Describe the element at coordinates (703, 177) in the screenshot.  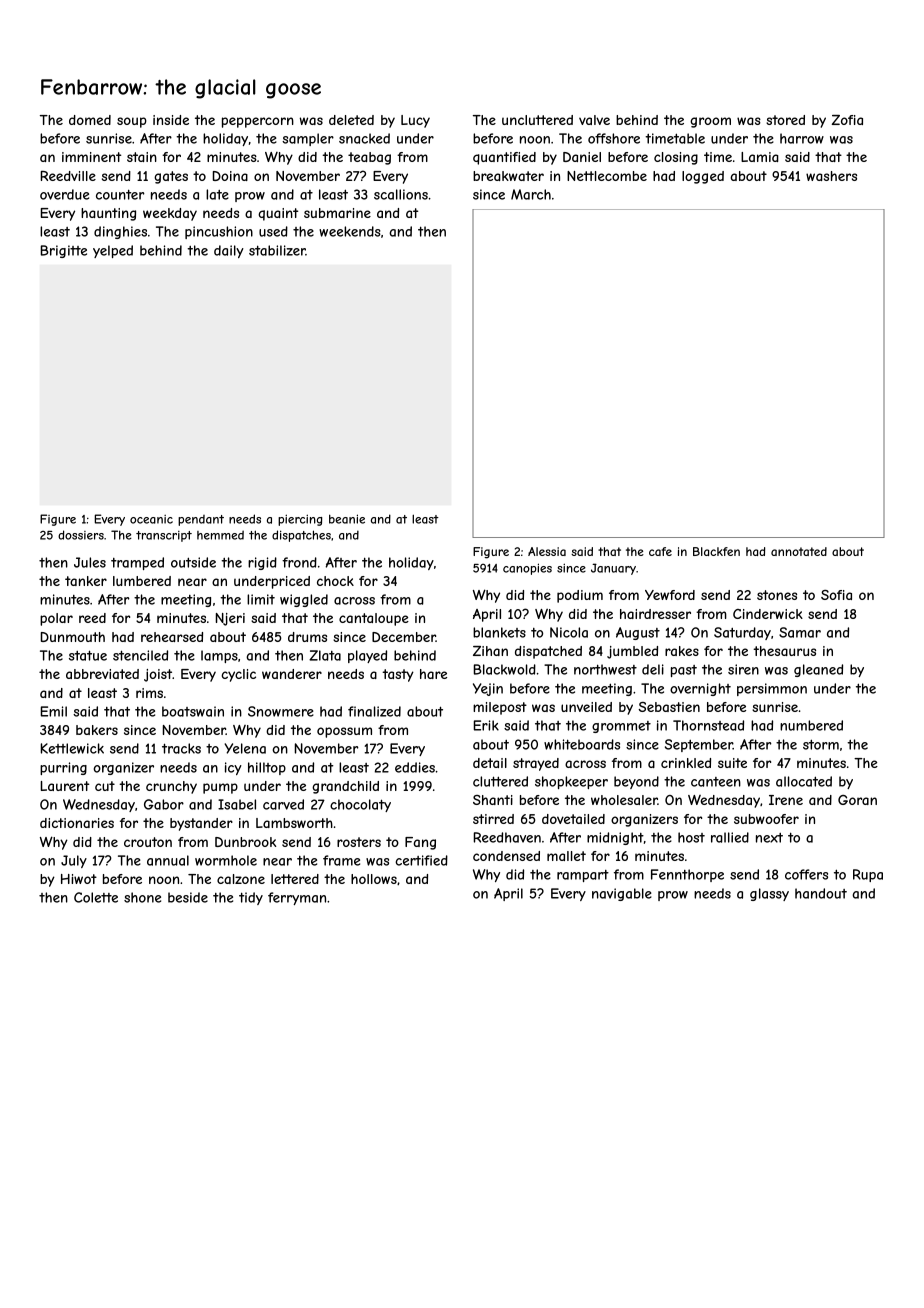
I see `logged` at that location.
